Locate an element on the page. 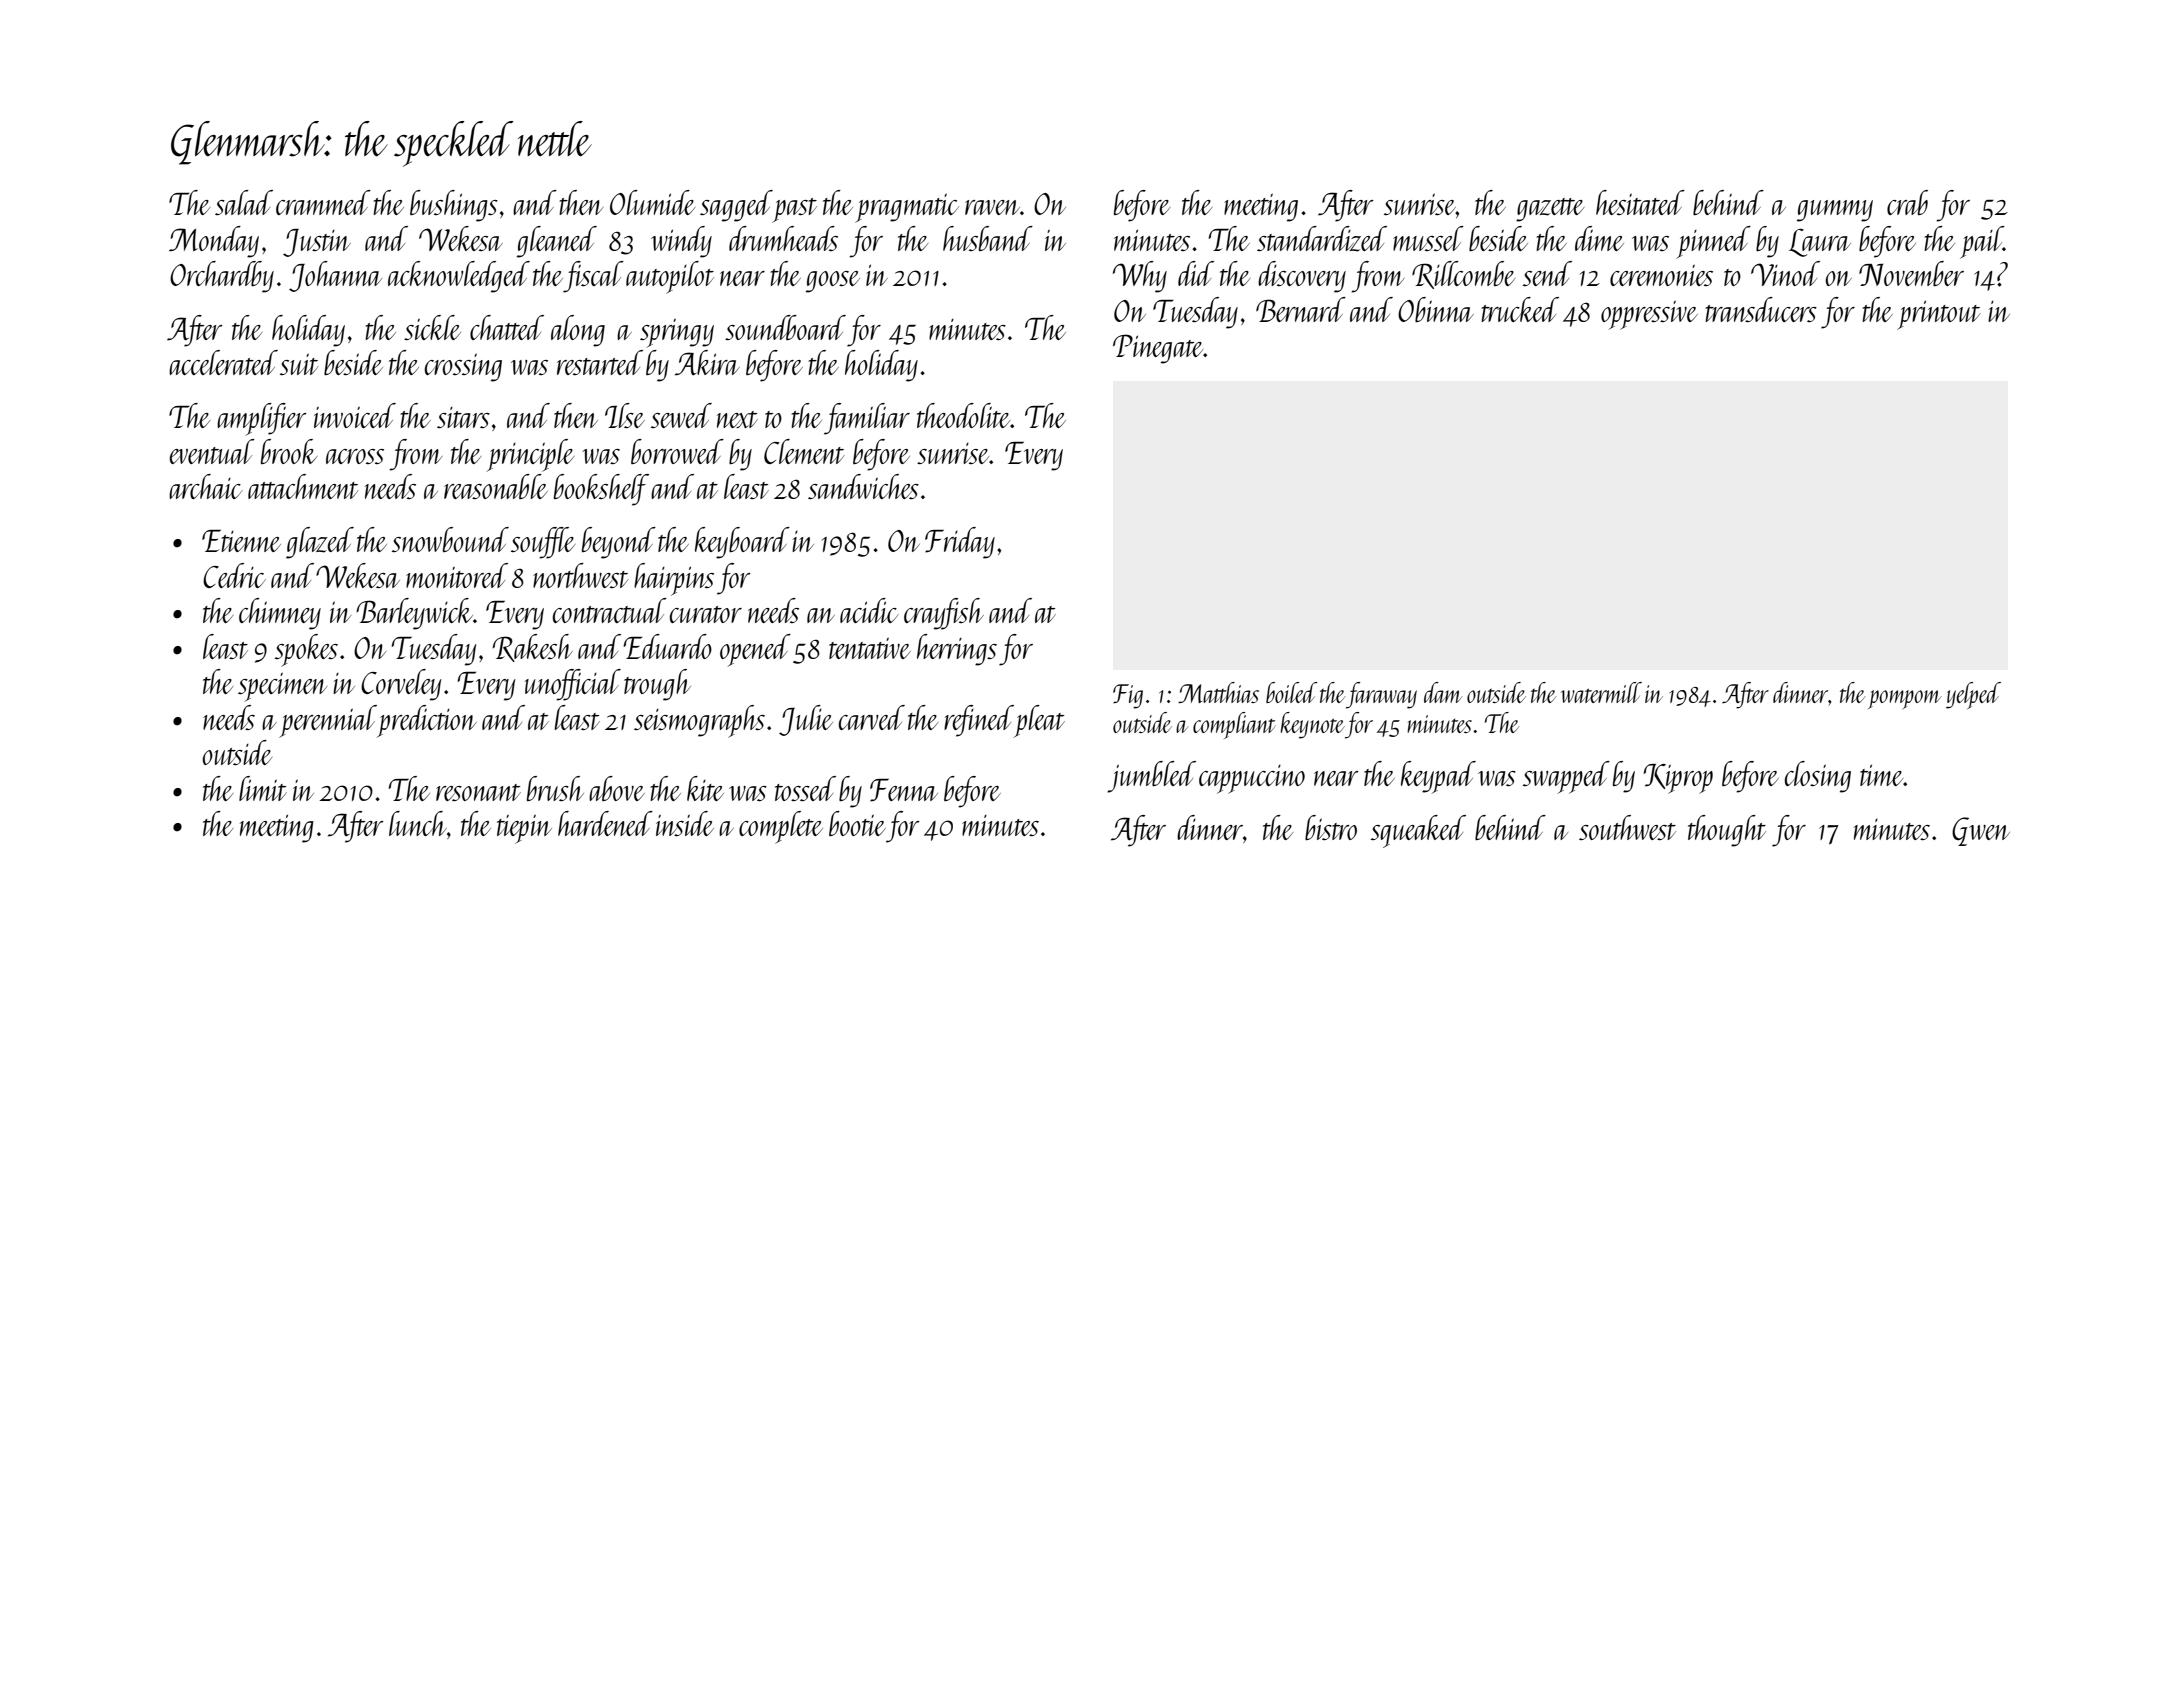 This image has width=2178, height=1683. bootie is located at coordinates (857, 823).
